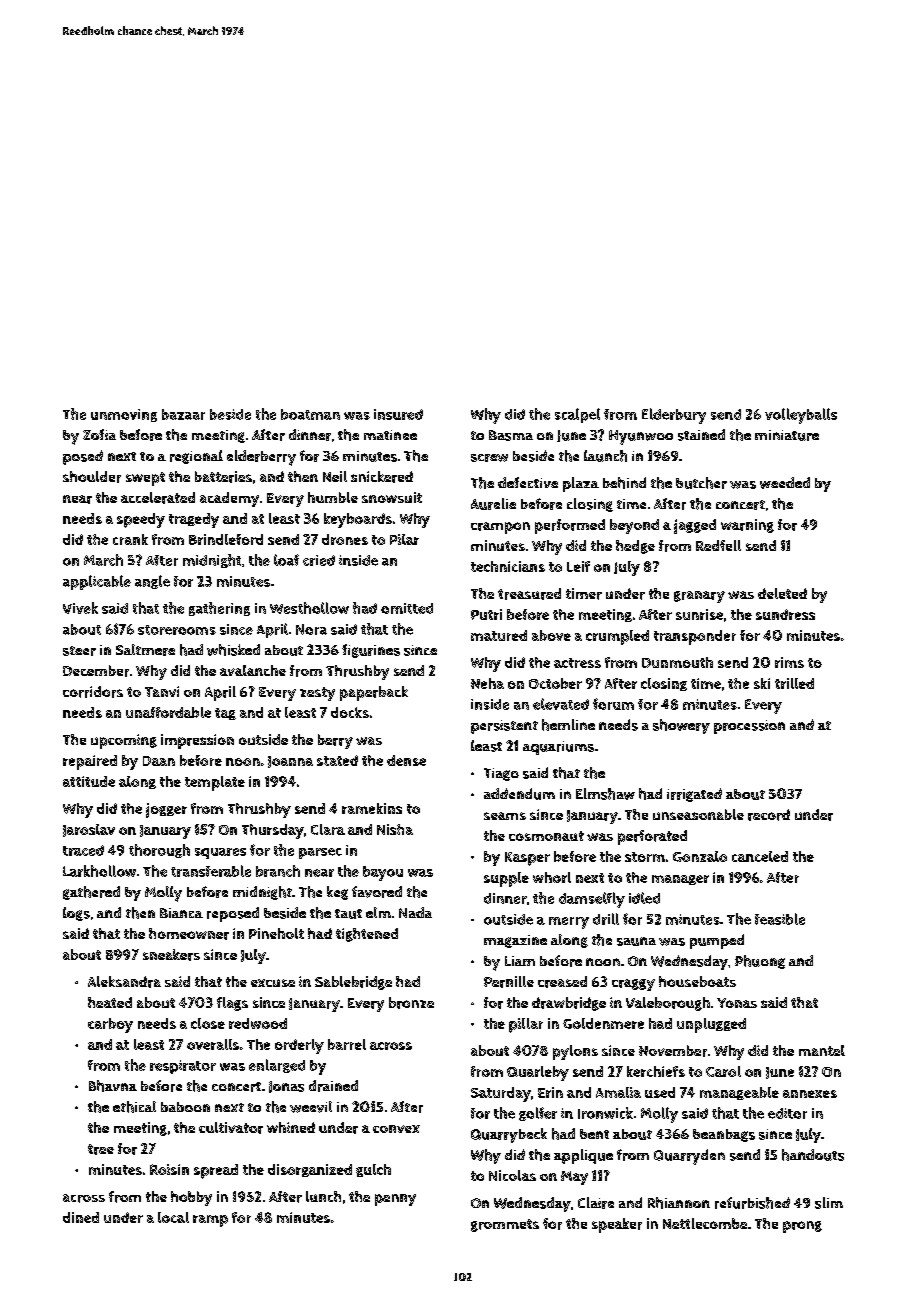  Describe the element at coordinates (124, 415) in the screenshot. I see `unmoving` at that location.
